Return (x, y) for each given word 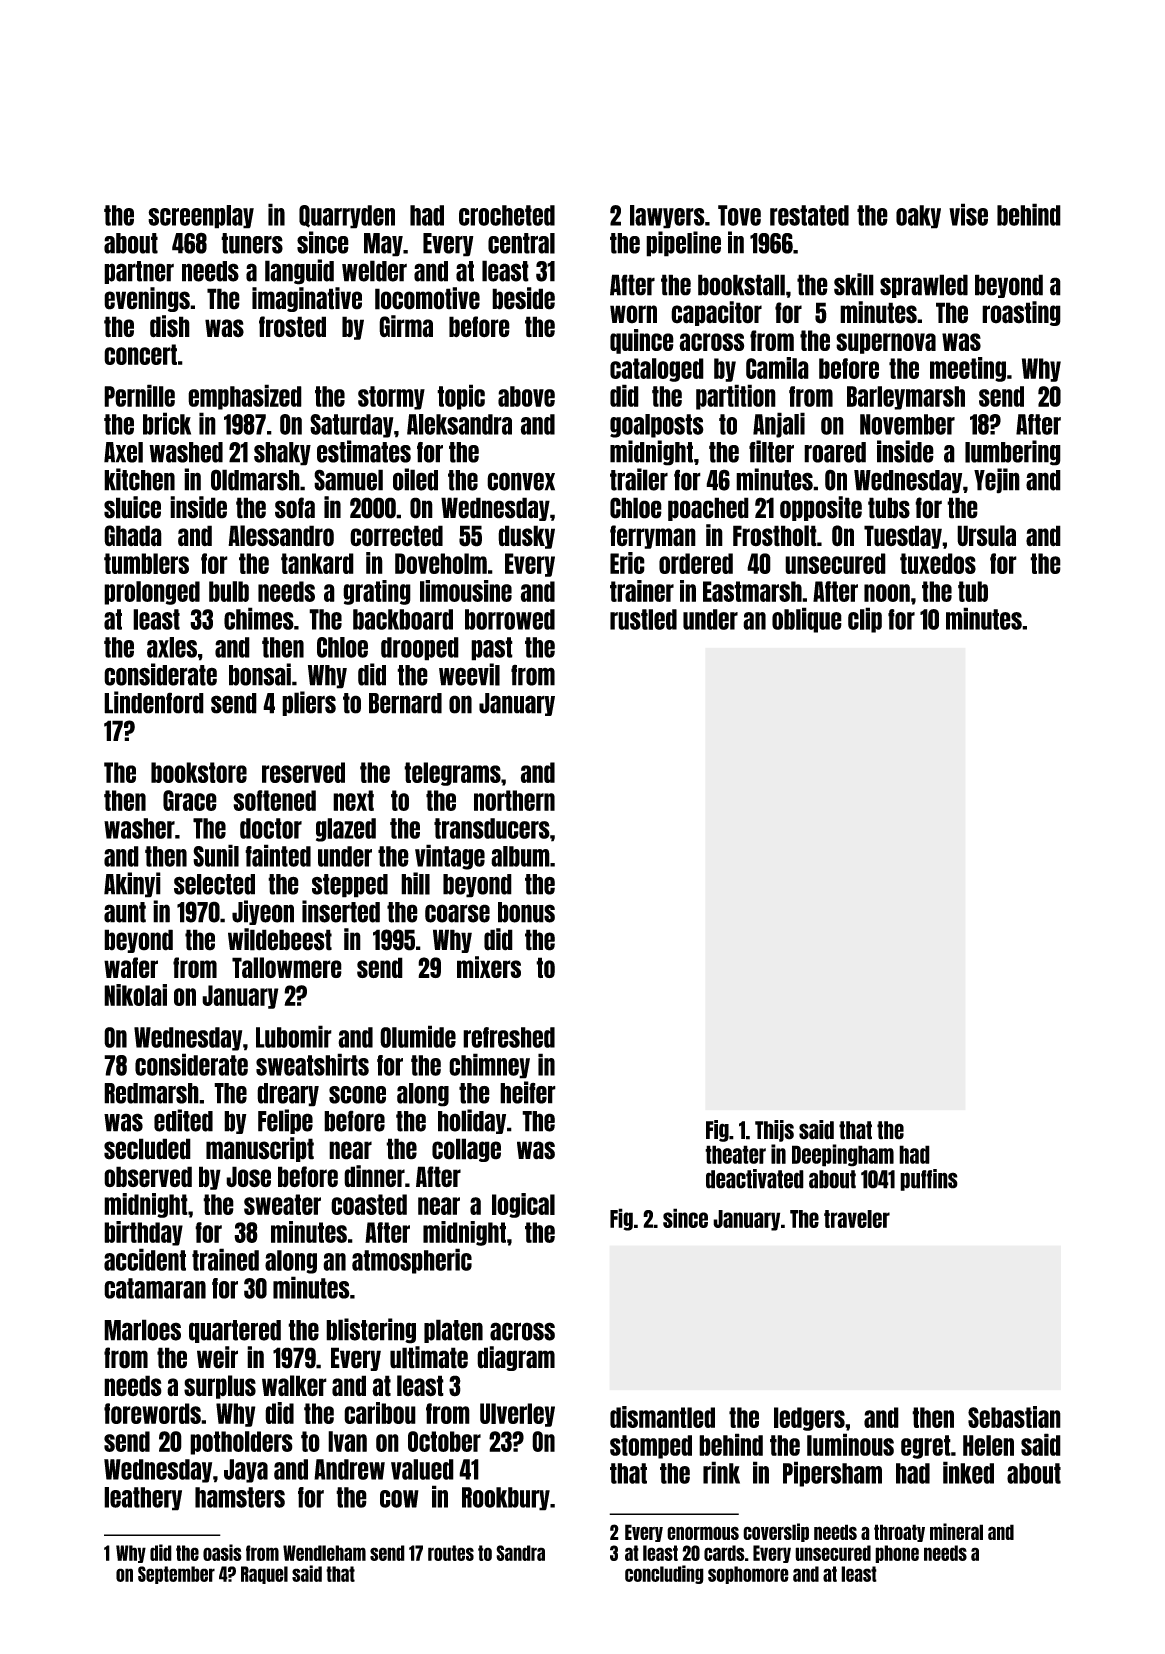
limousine (466, 591)
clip (865, 620)
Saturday (352, 426)
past (492, 649)
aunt (125, 912)
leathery (143, 1499)
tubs (889, 508)
